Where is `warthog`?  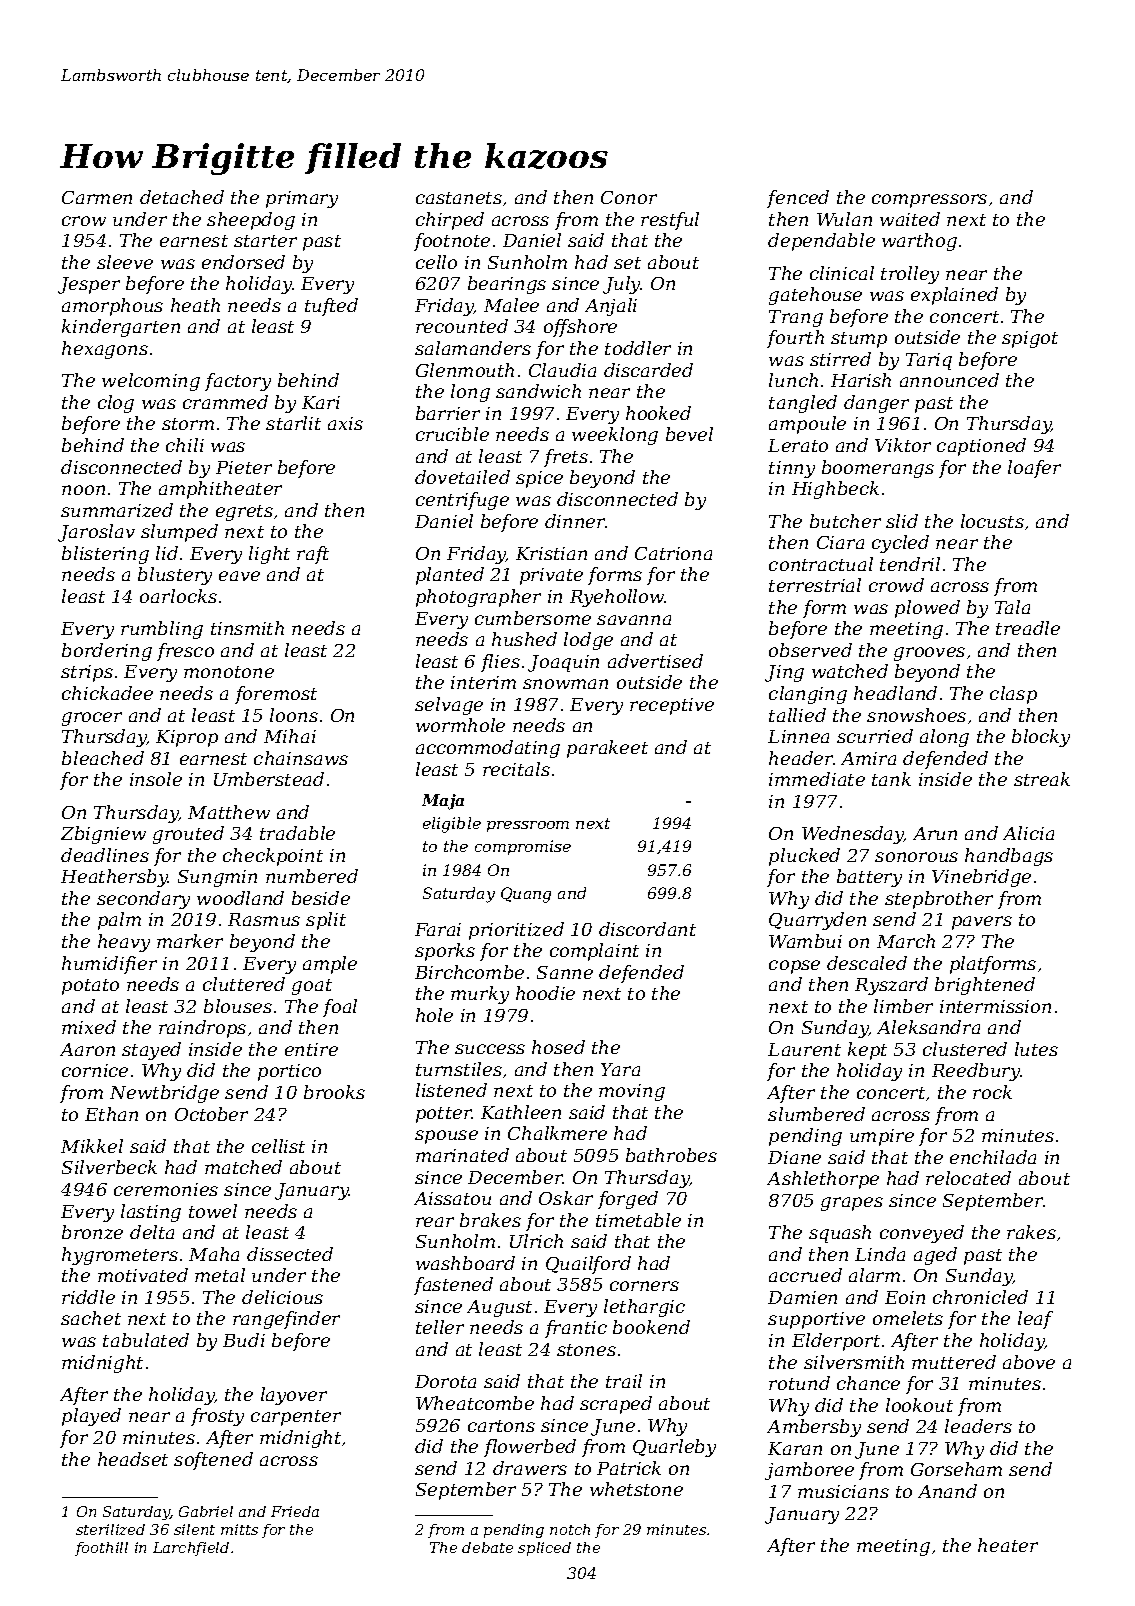
warthog is located at coordinates (919, 242).
